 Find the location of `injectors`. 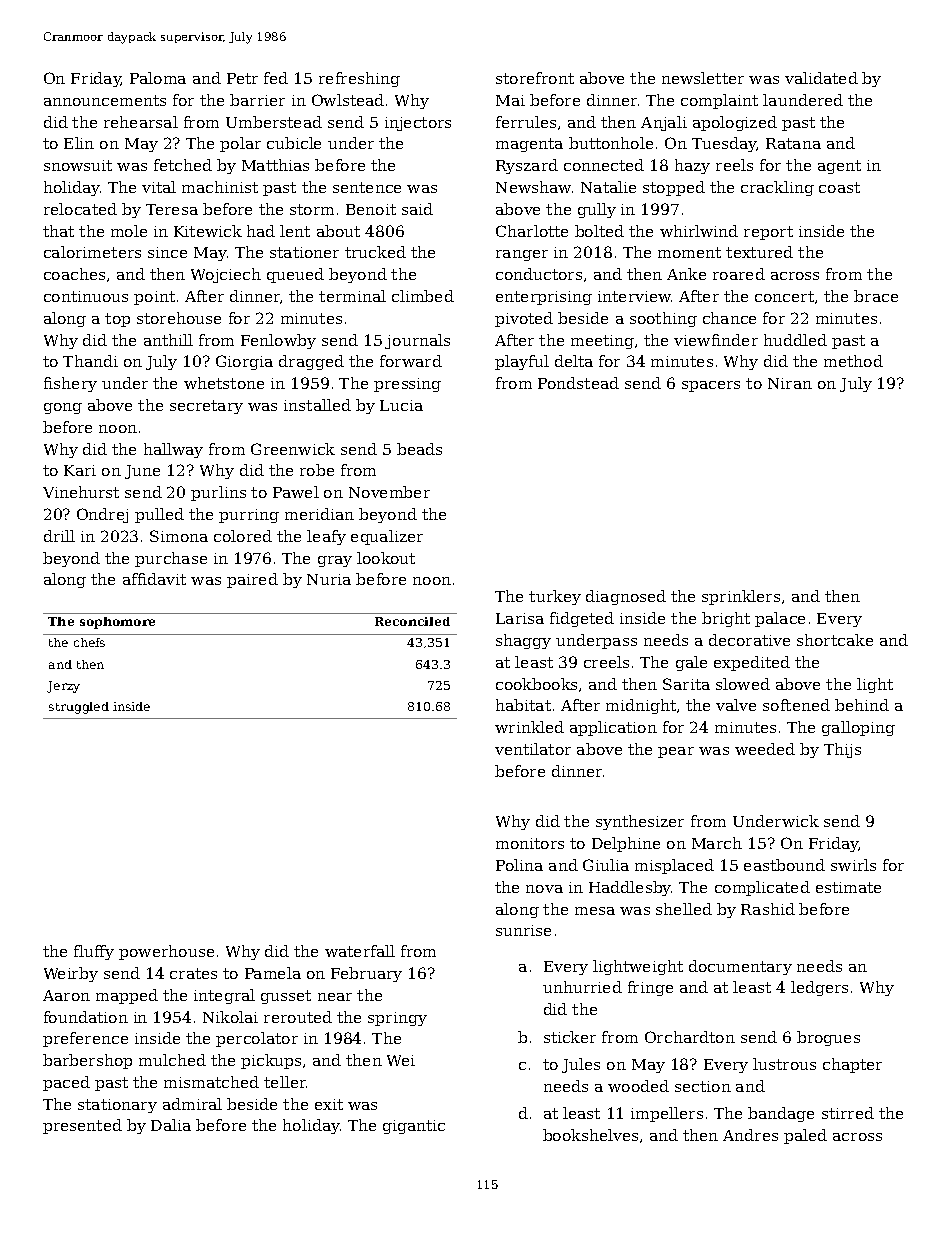

injectors is located at coordinates (418, 124).
